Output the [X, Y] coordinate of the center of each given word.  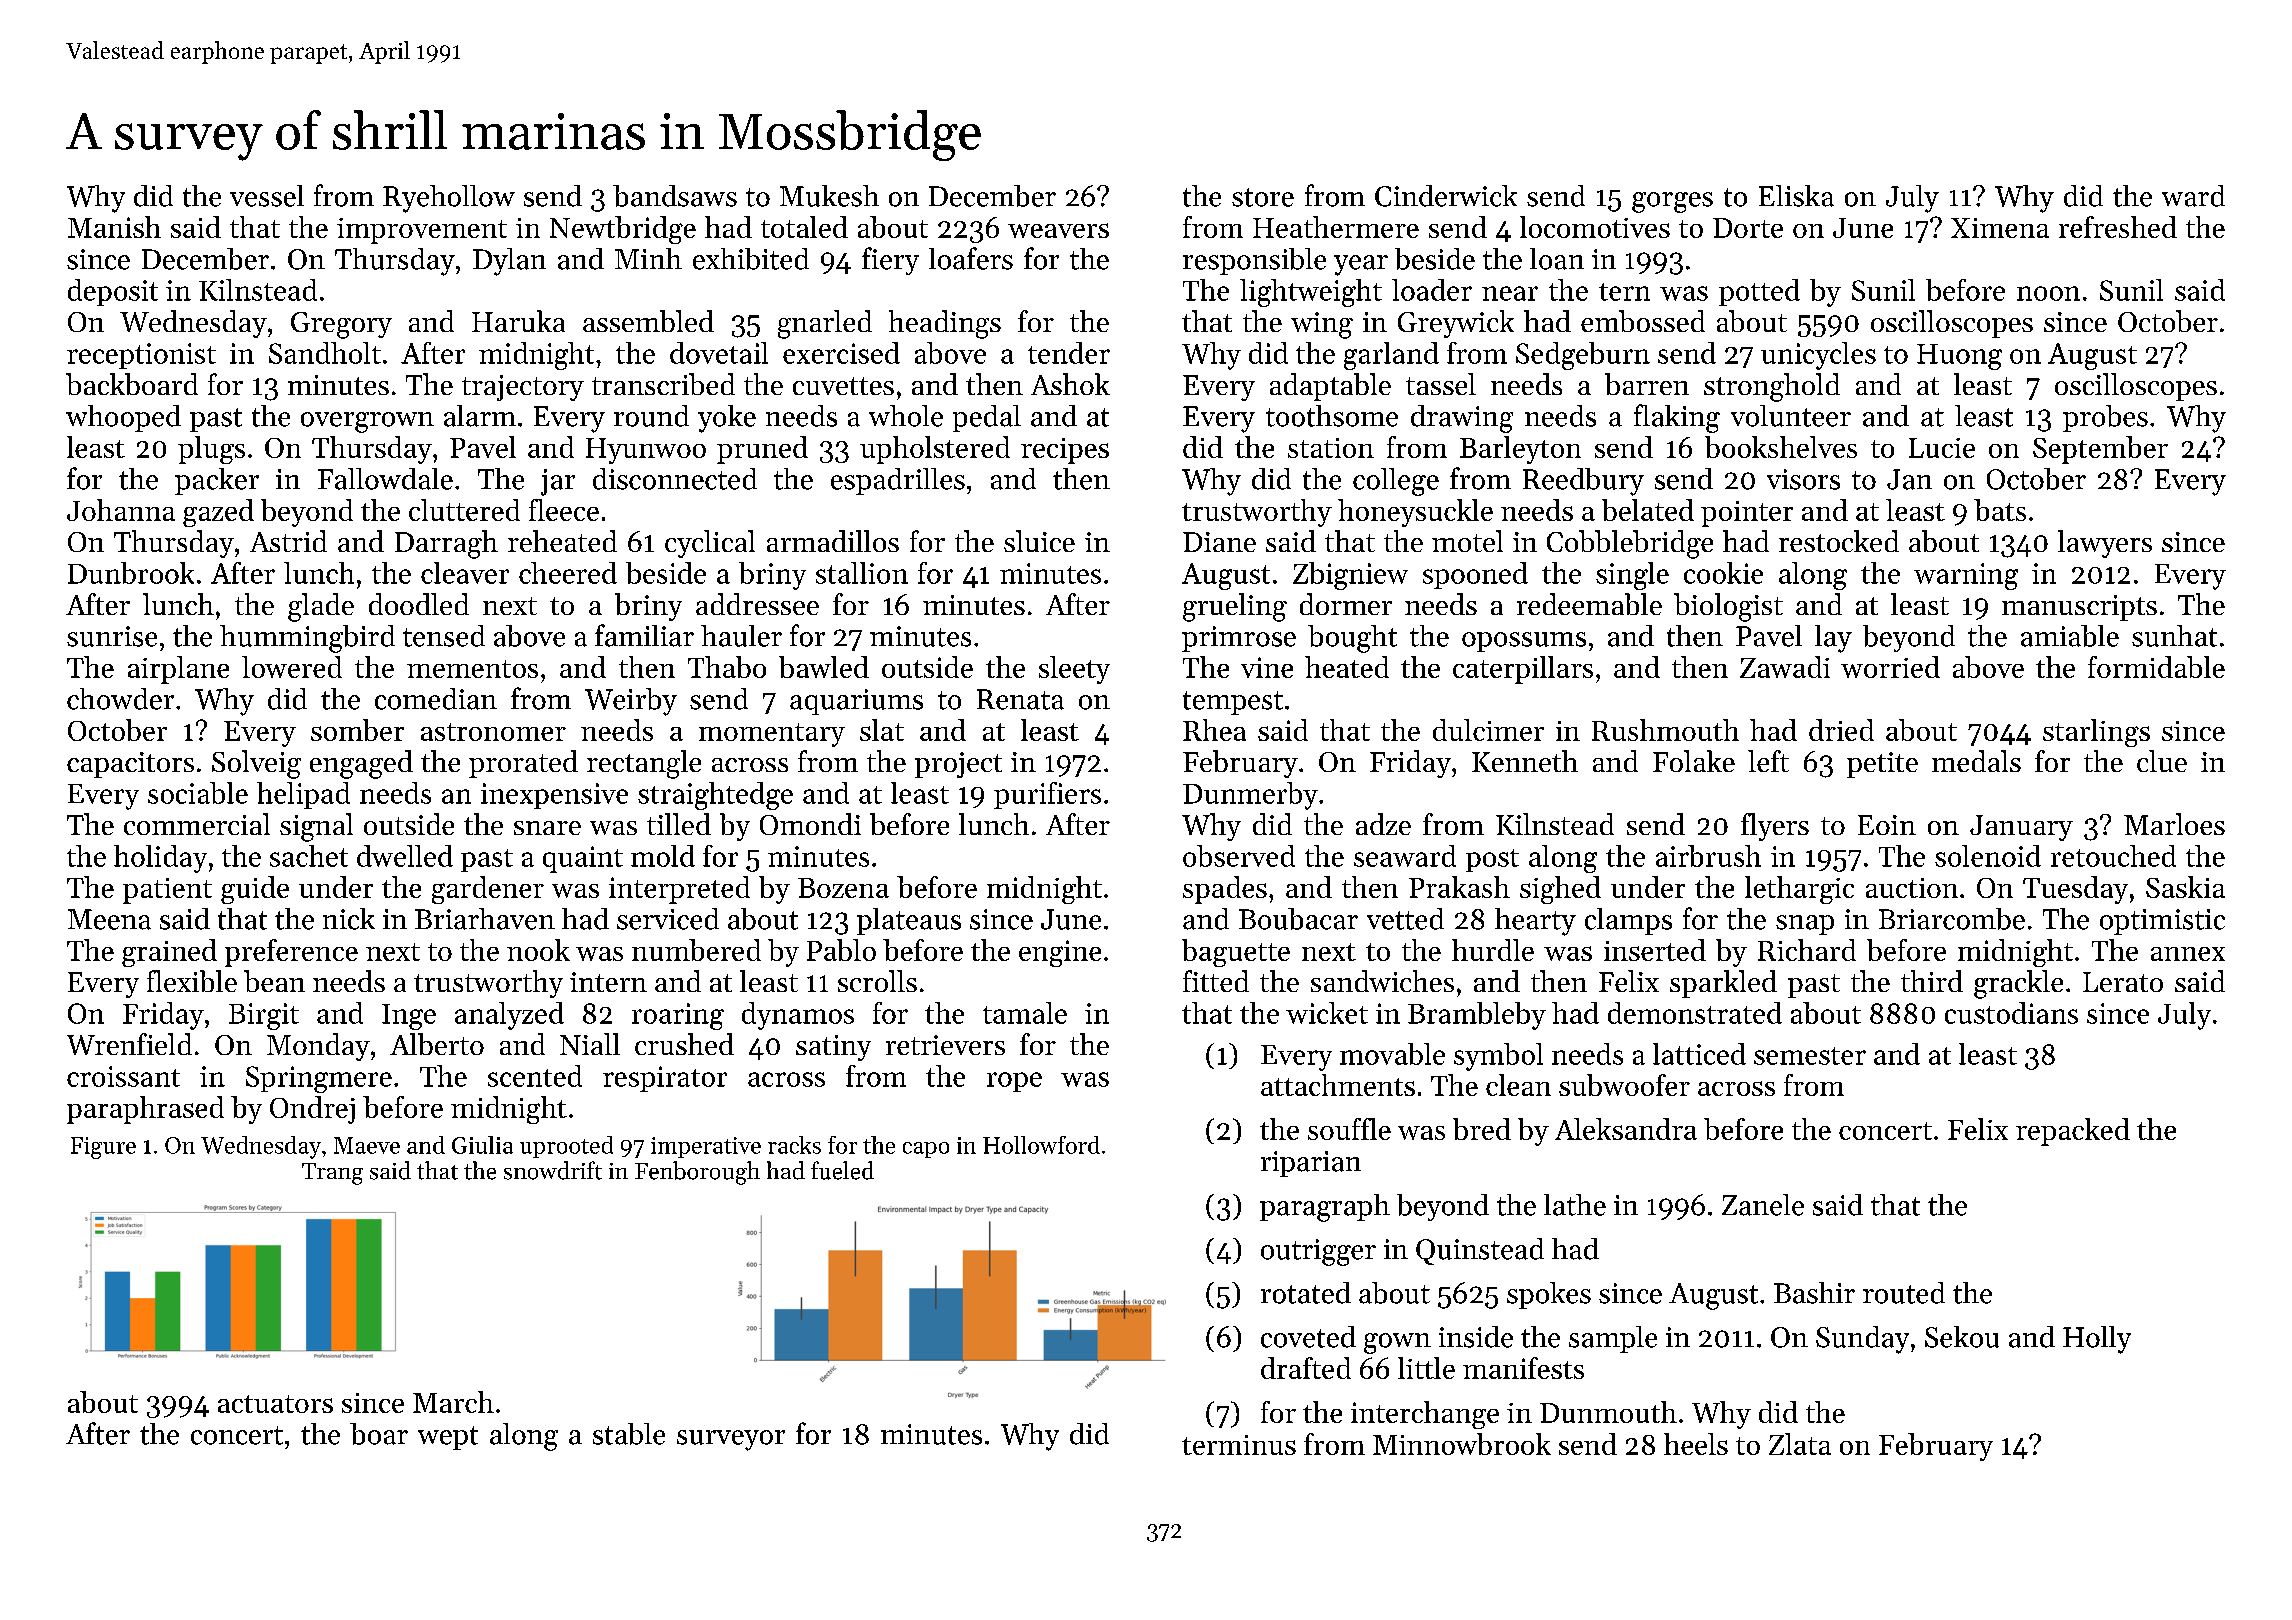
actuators [275, 1404]
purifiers [1047, 795]
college [1396, 482]
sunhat [2174, 636]
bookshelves [1781, 447]
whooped [123, 418]
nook [538, 950]
